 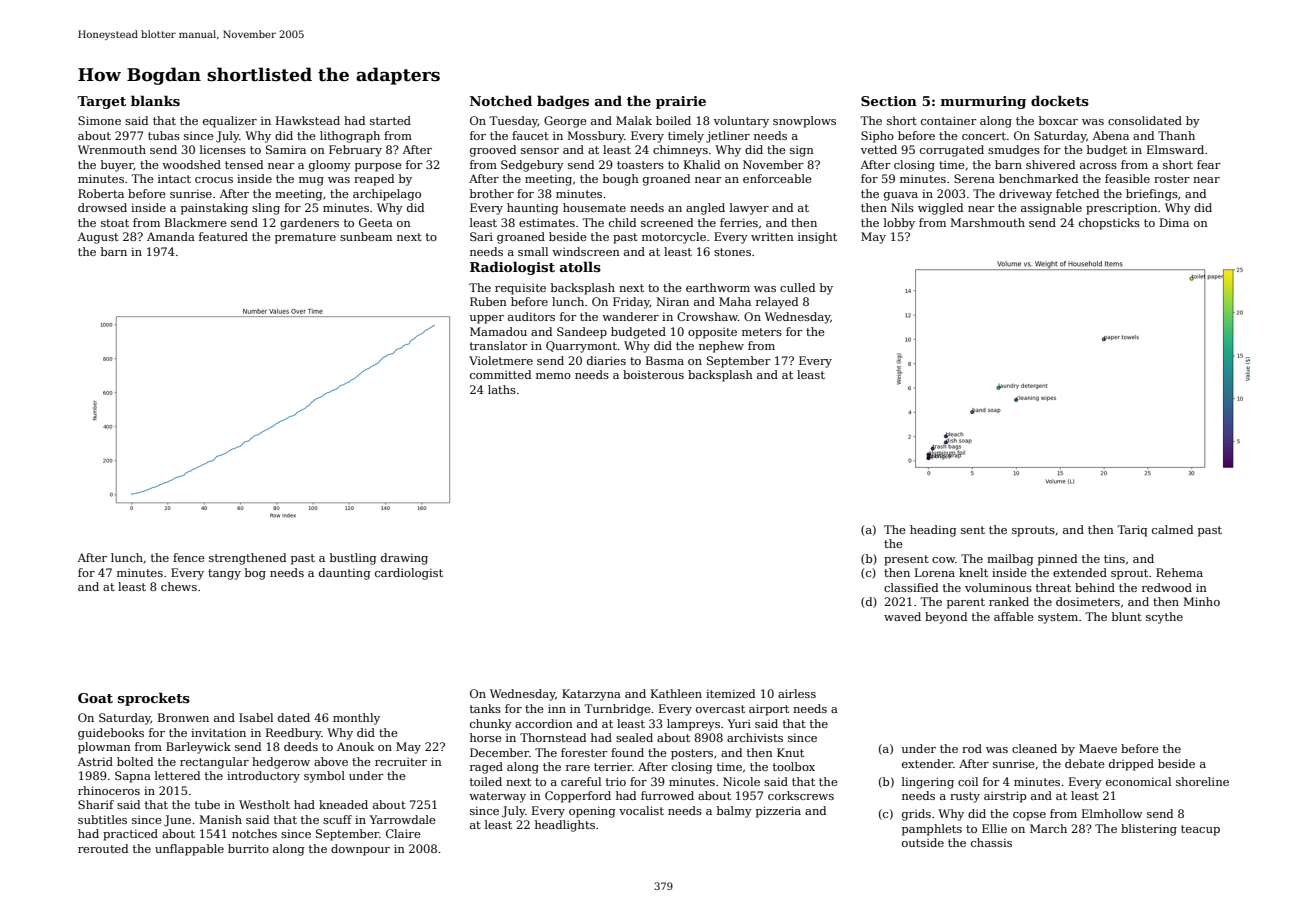 I want to click on pizzeria, so click(x=778, y=812).
